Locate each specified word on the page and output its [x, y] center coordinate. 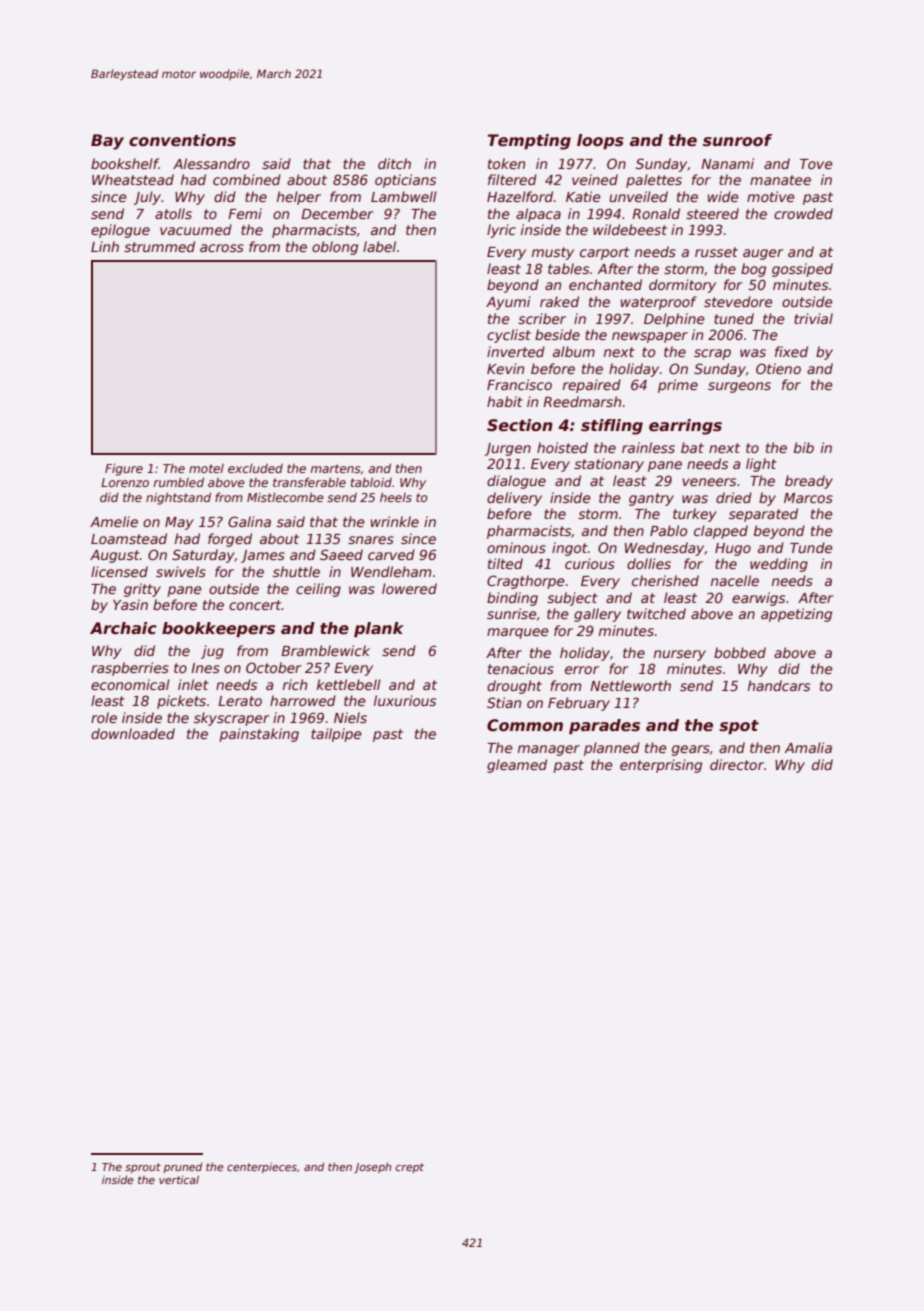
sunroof [737, 140]
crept [410, 1168]
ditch [394, 163]
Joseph [372, 1167]
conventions [182, 140]
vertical [179, 1179]
